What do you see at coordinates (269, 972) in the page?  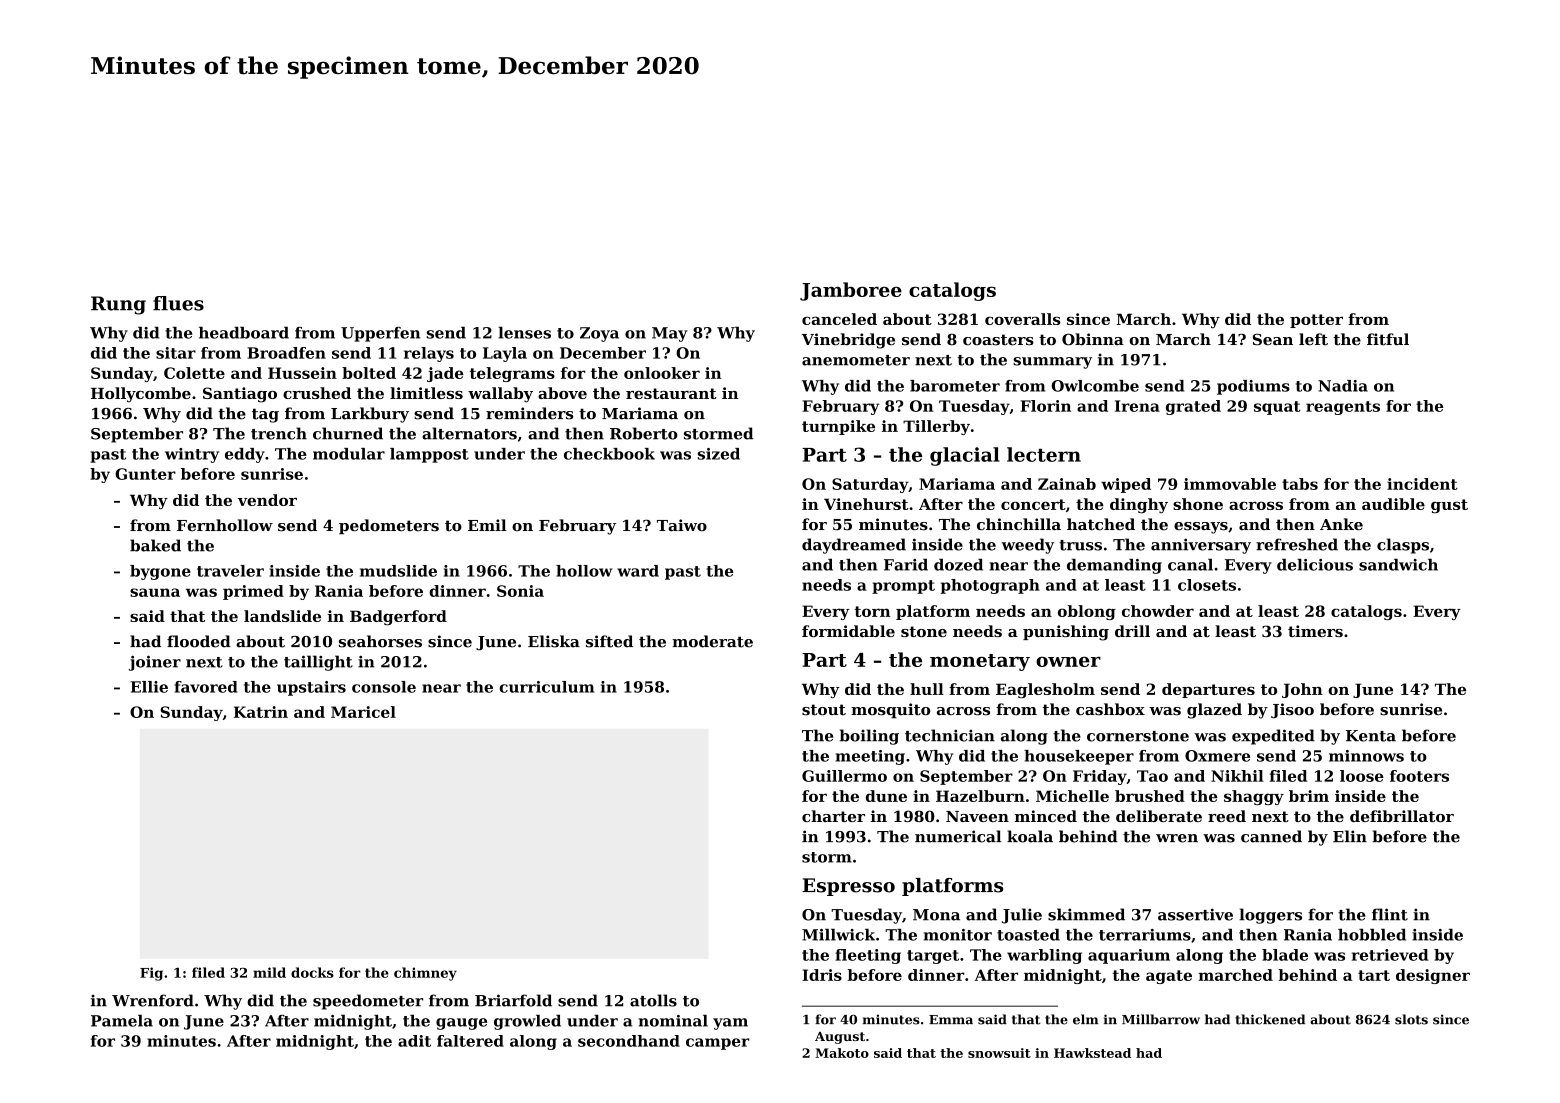 I see `mild` at bounding box center [269, 972].
